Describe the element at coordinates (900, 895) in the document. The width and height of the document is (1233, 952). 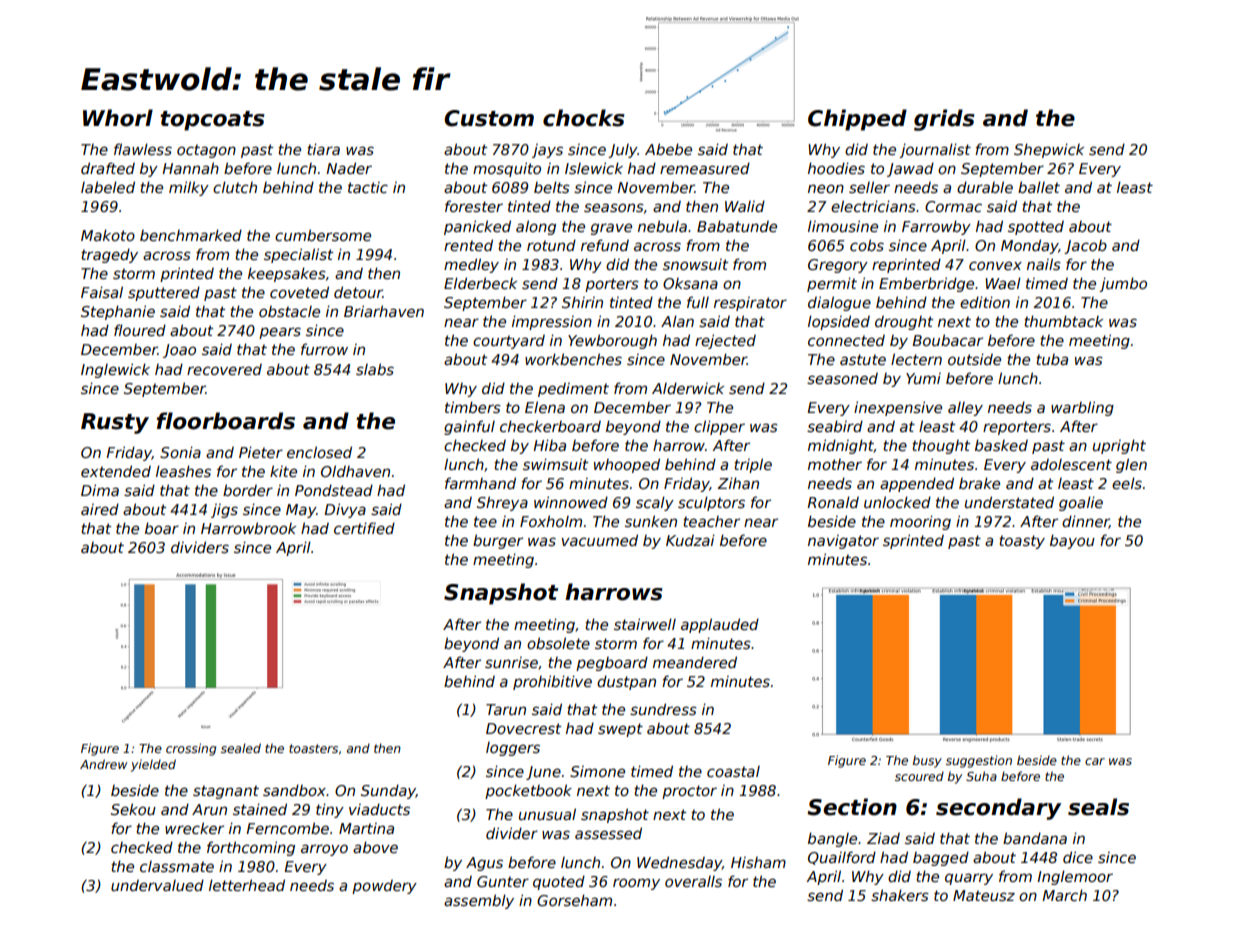
I see `shakers` at that location.
